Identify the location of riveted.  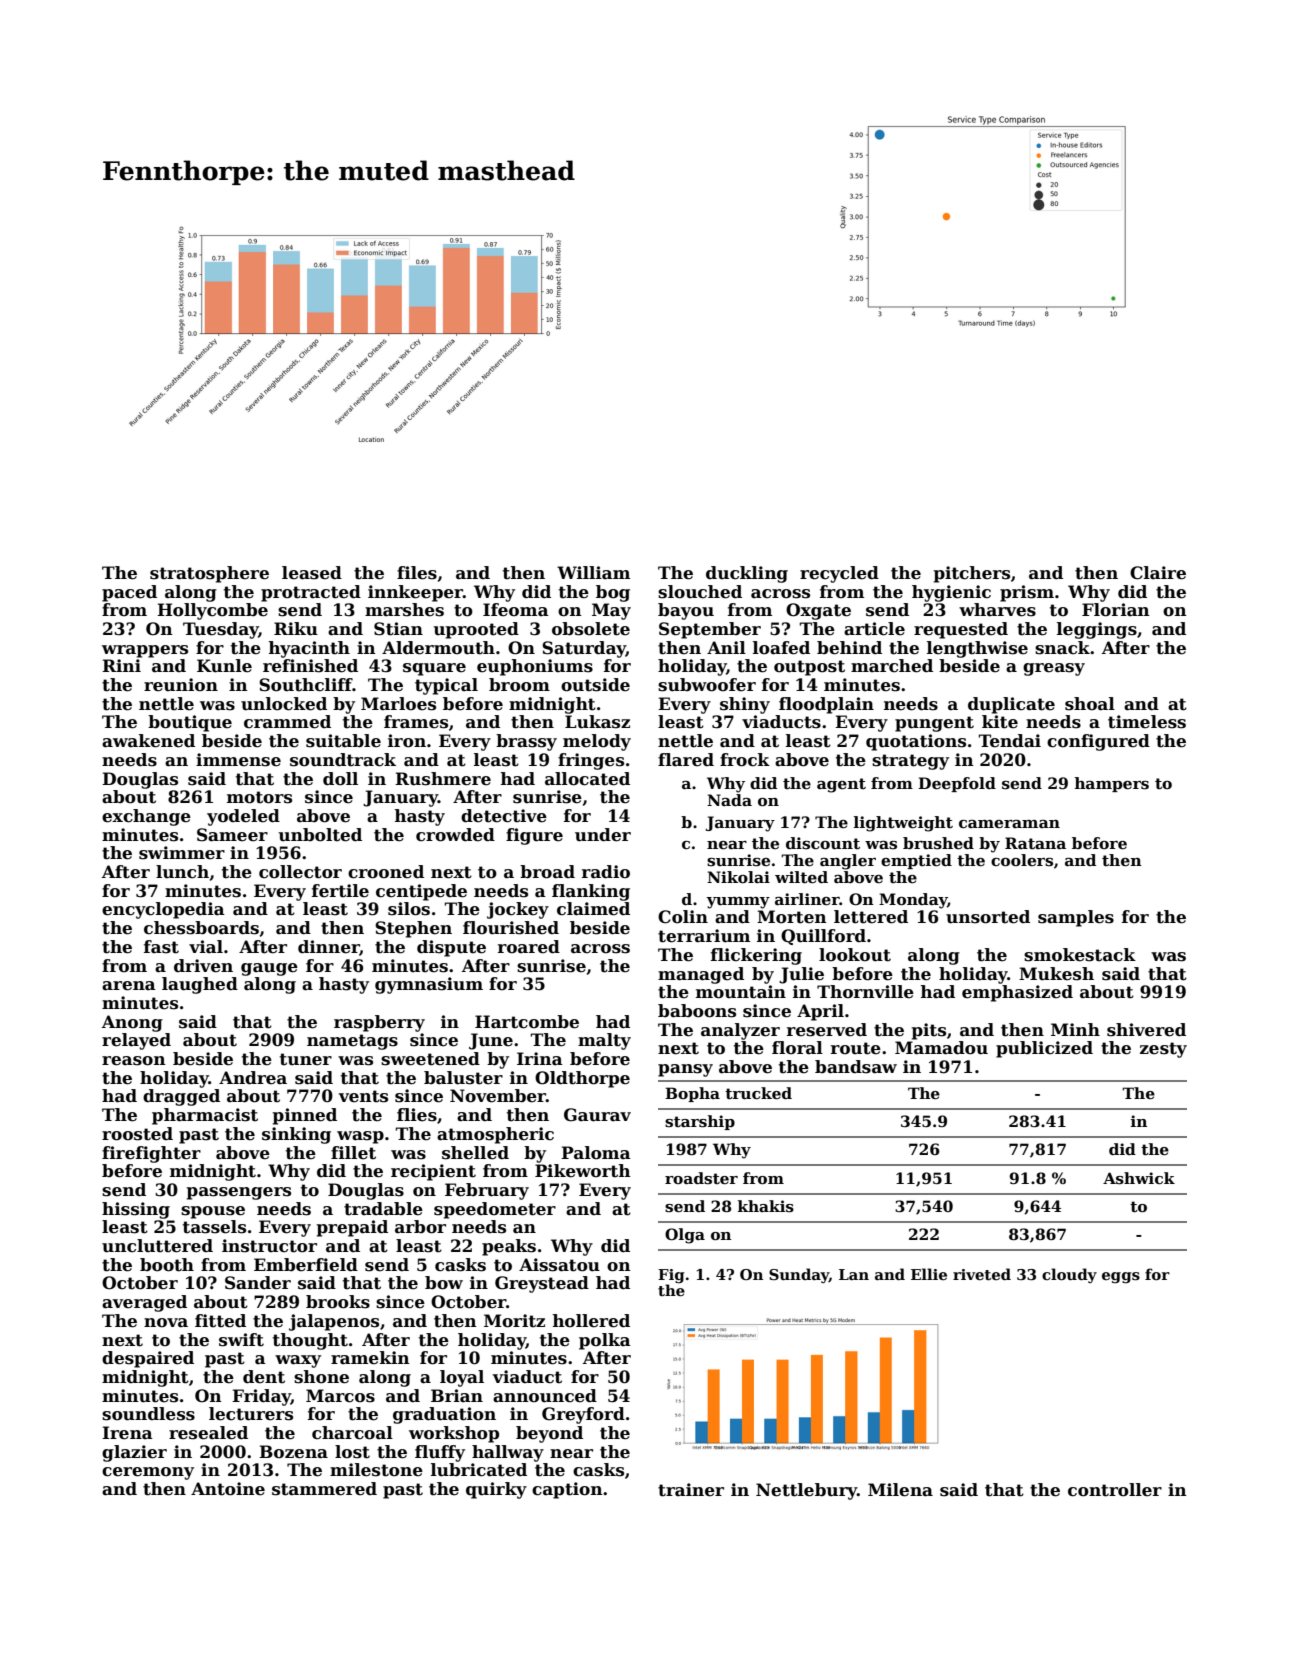
(982, 1274).
